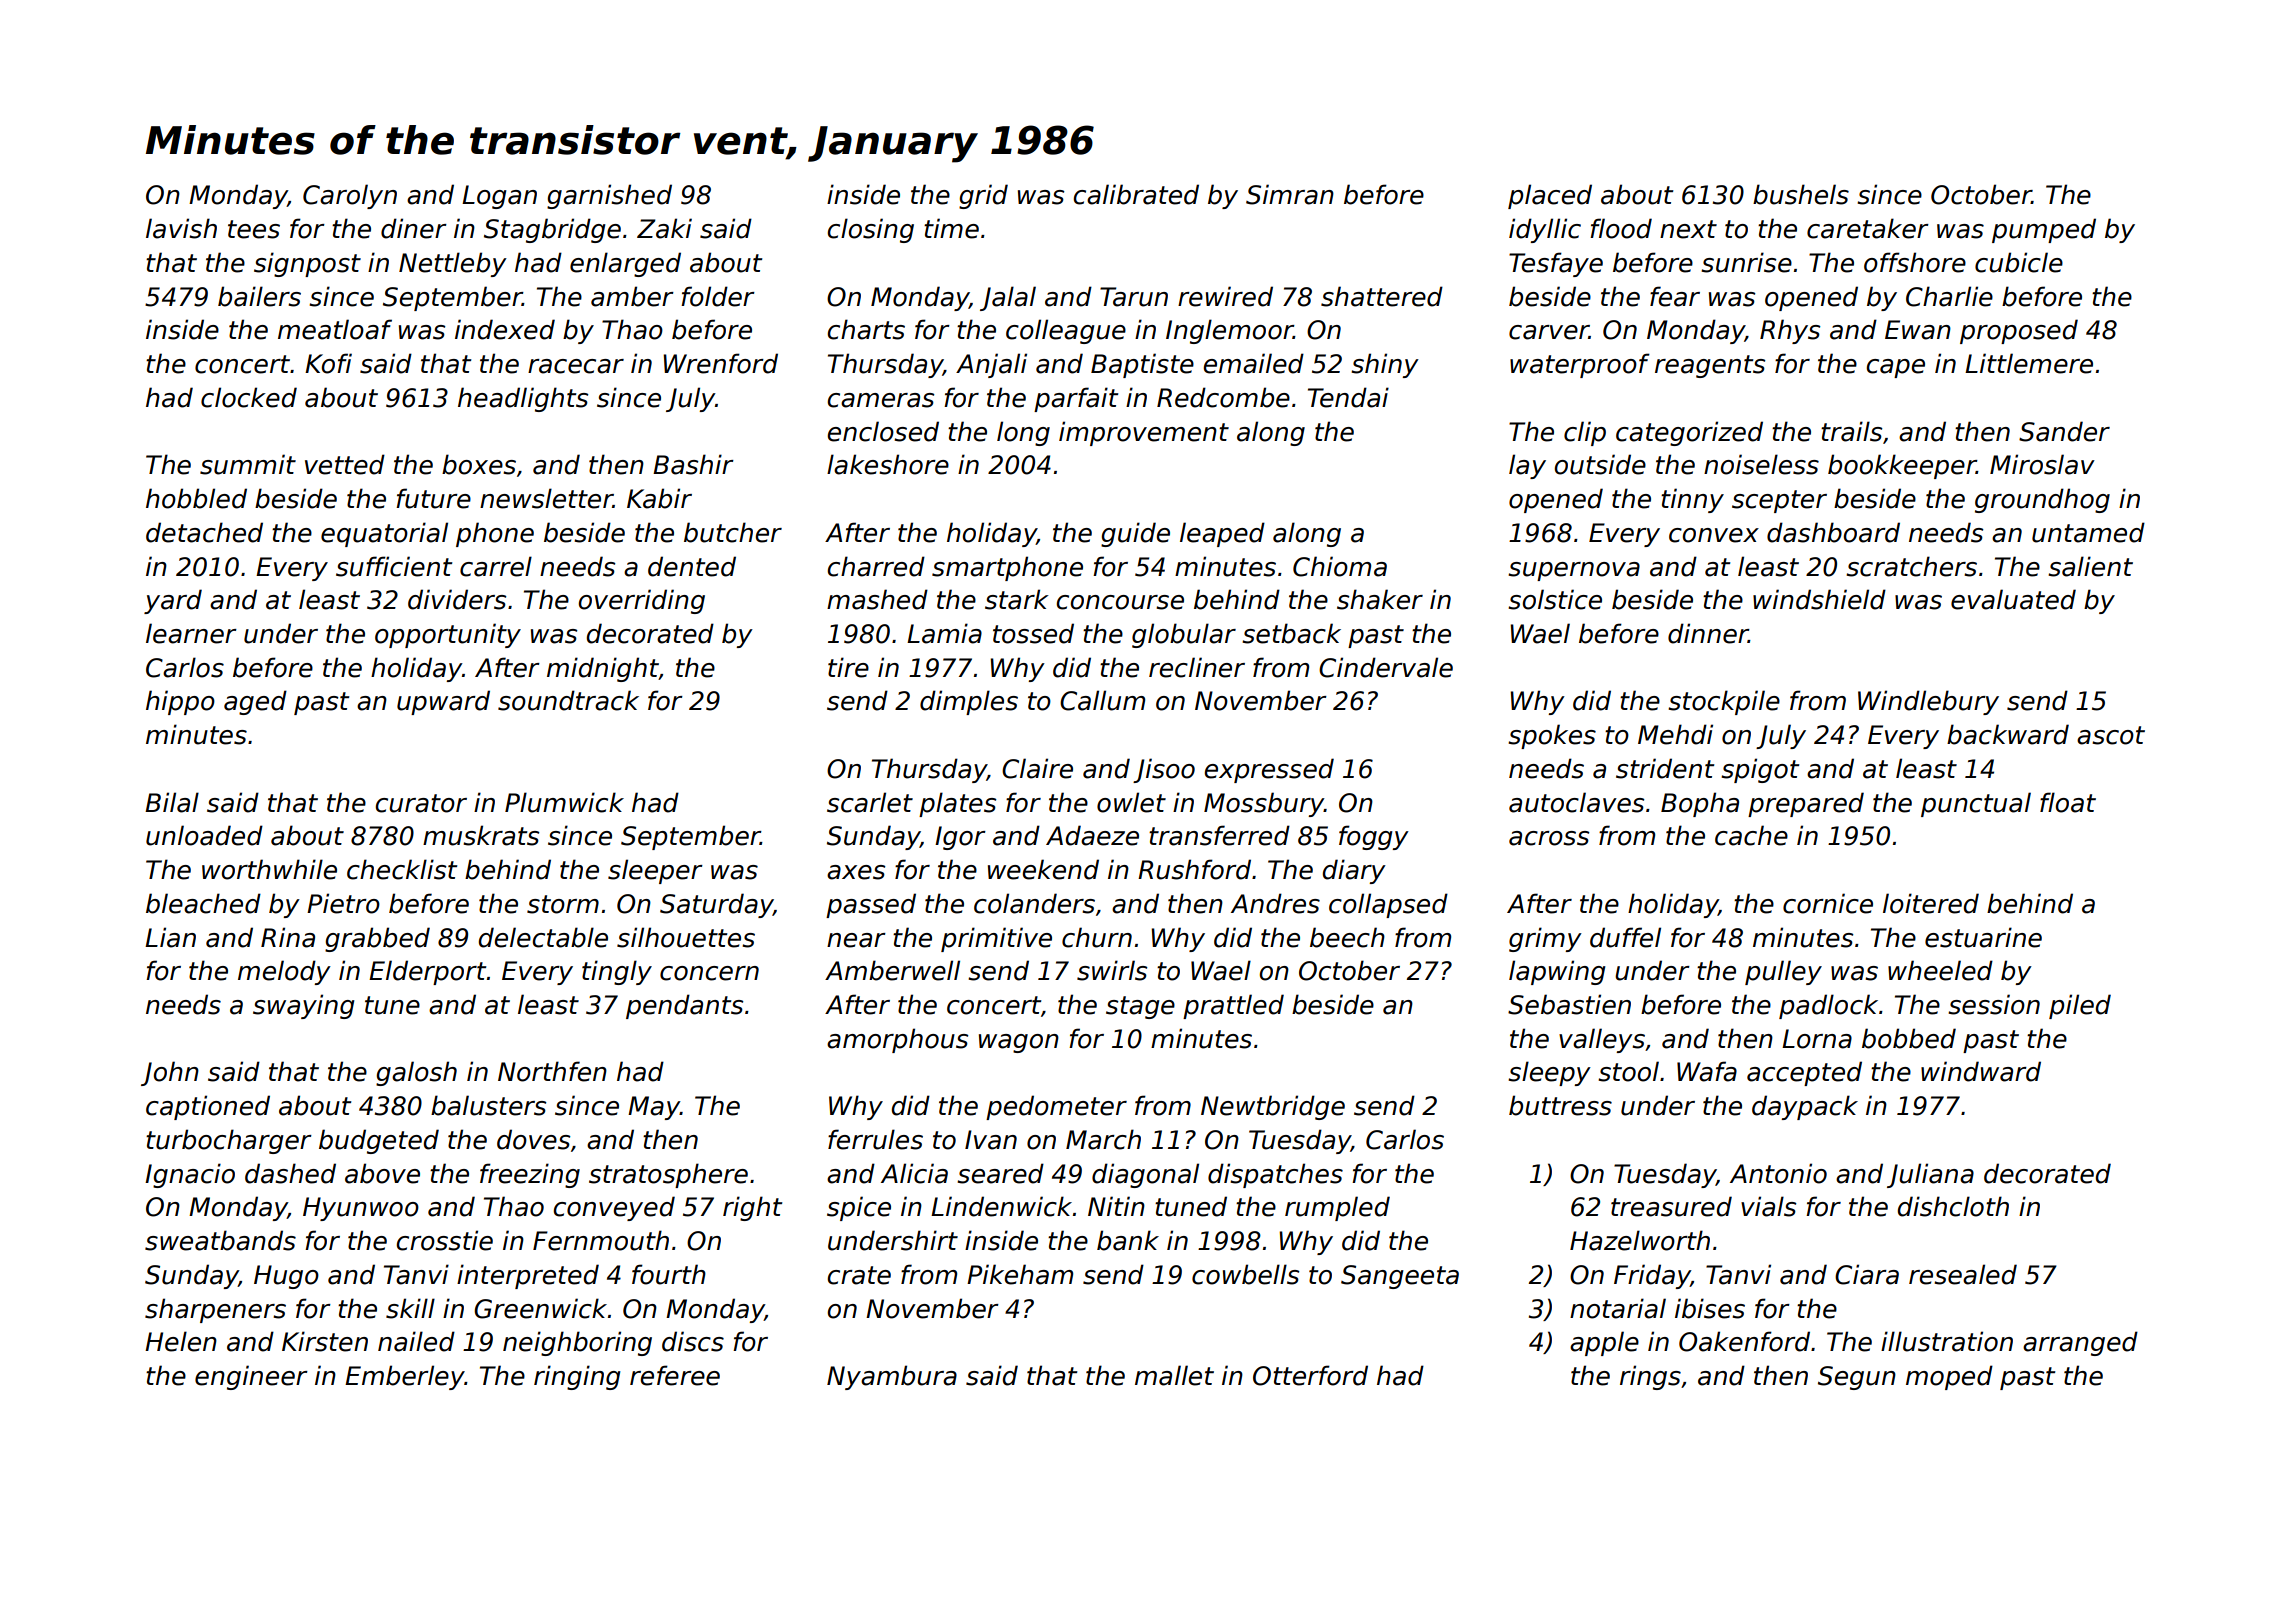 This image has height=1620, width=2292. I want to click on Sander, so click(2064, 431).
